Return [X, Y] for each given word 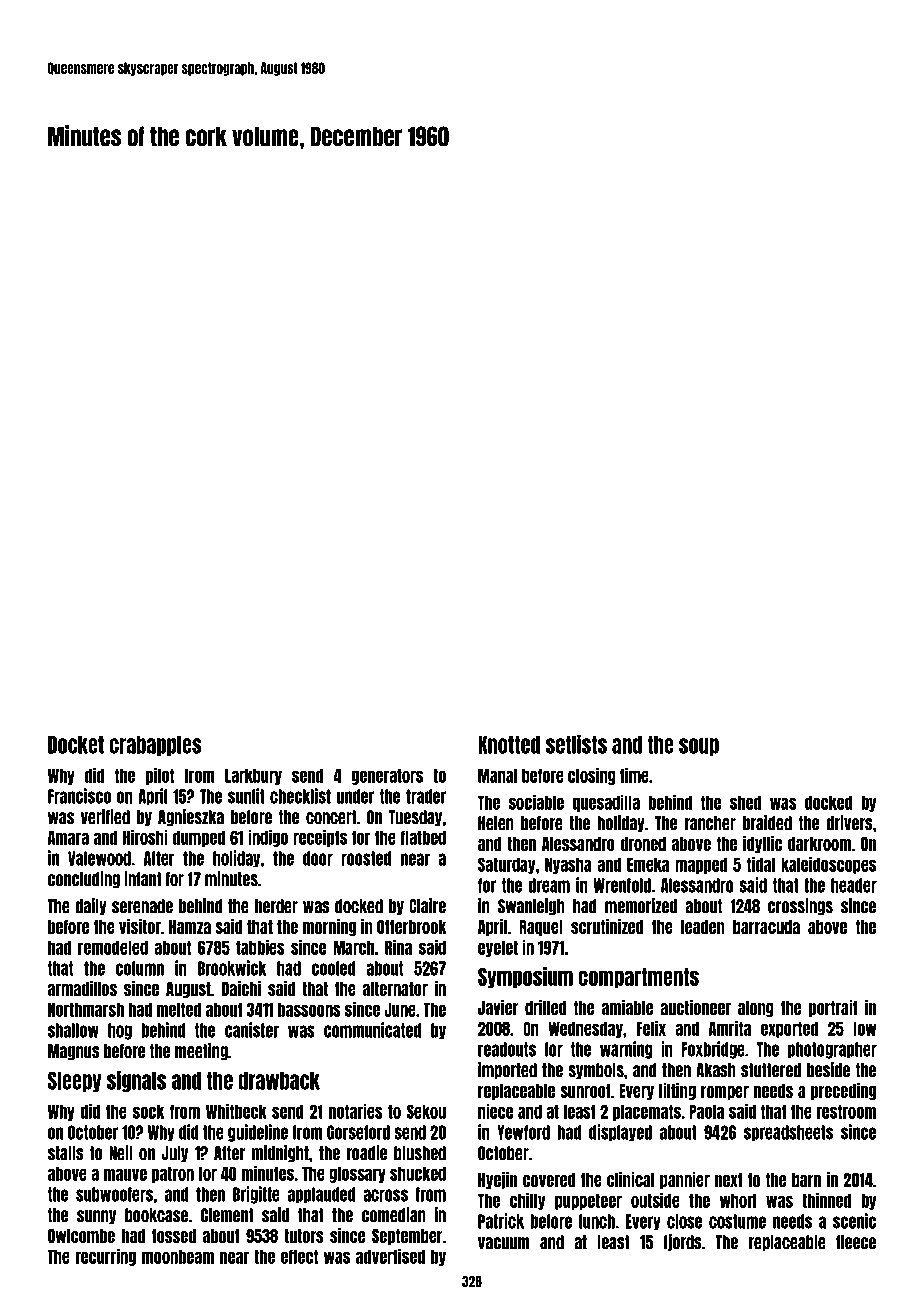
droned [643, 844]
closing [592, 776]
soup [699, 747]
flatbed [423, 837]
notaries [356, 1111]
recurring [106, 1257]
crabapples [155, 746]
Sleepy [75, 1081]
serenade [142, 906]
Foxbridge [713, 1050]
